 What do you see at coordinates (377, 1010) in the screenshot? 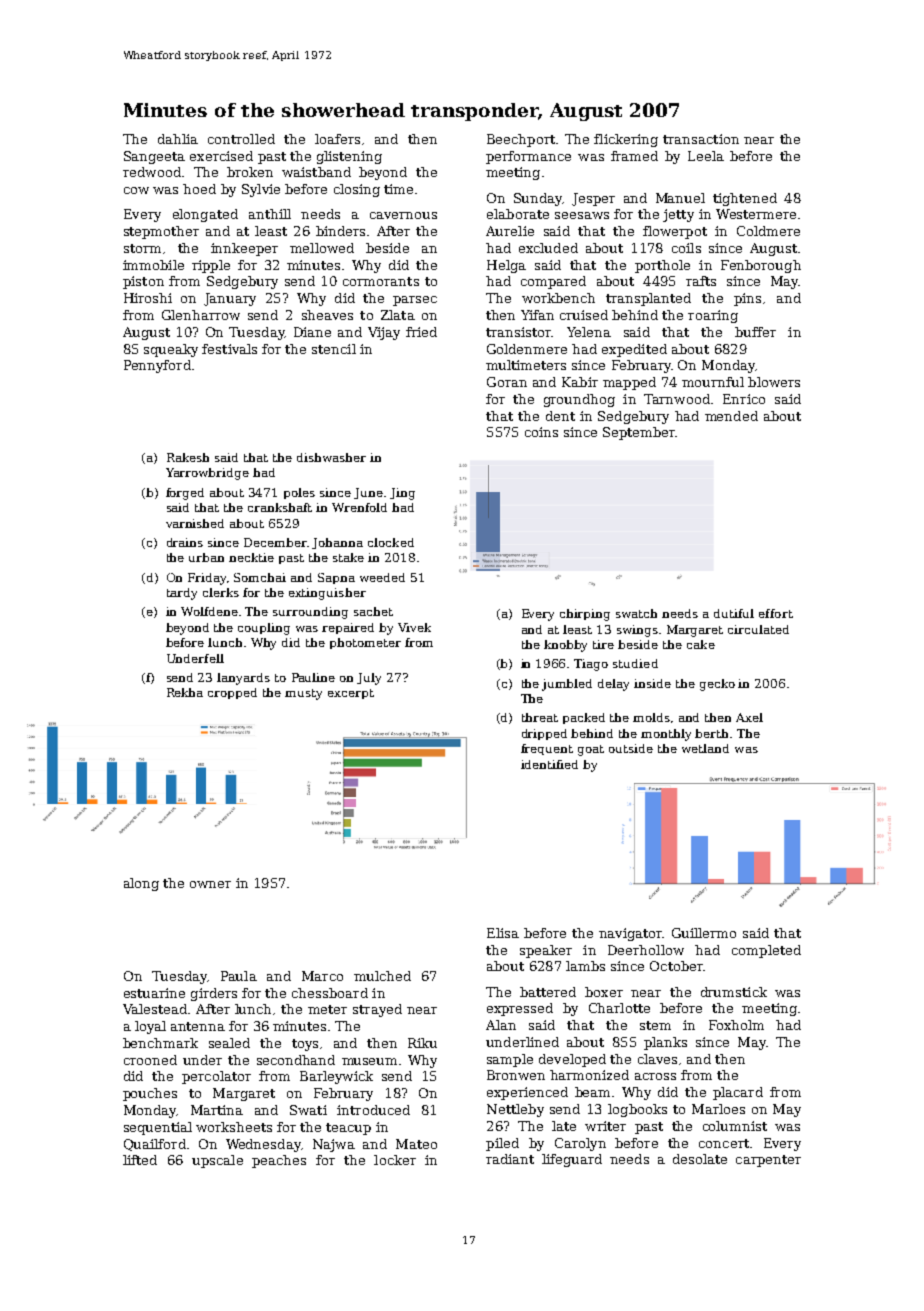
I see `strayed` at bounding box center [377, 1010].
